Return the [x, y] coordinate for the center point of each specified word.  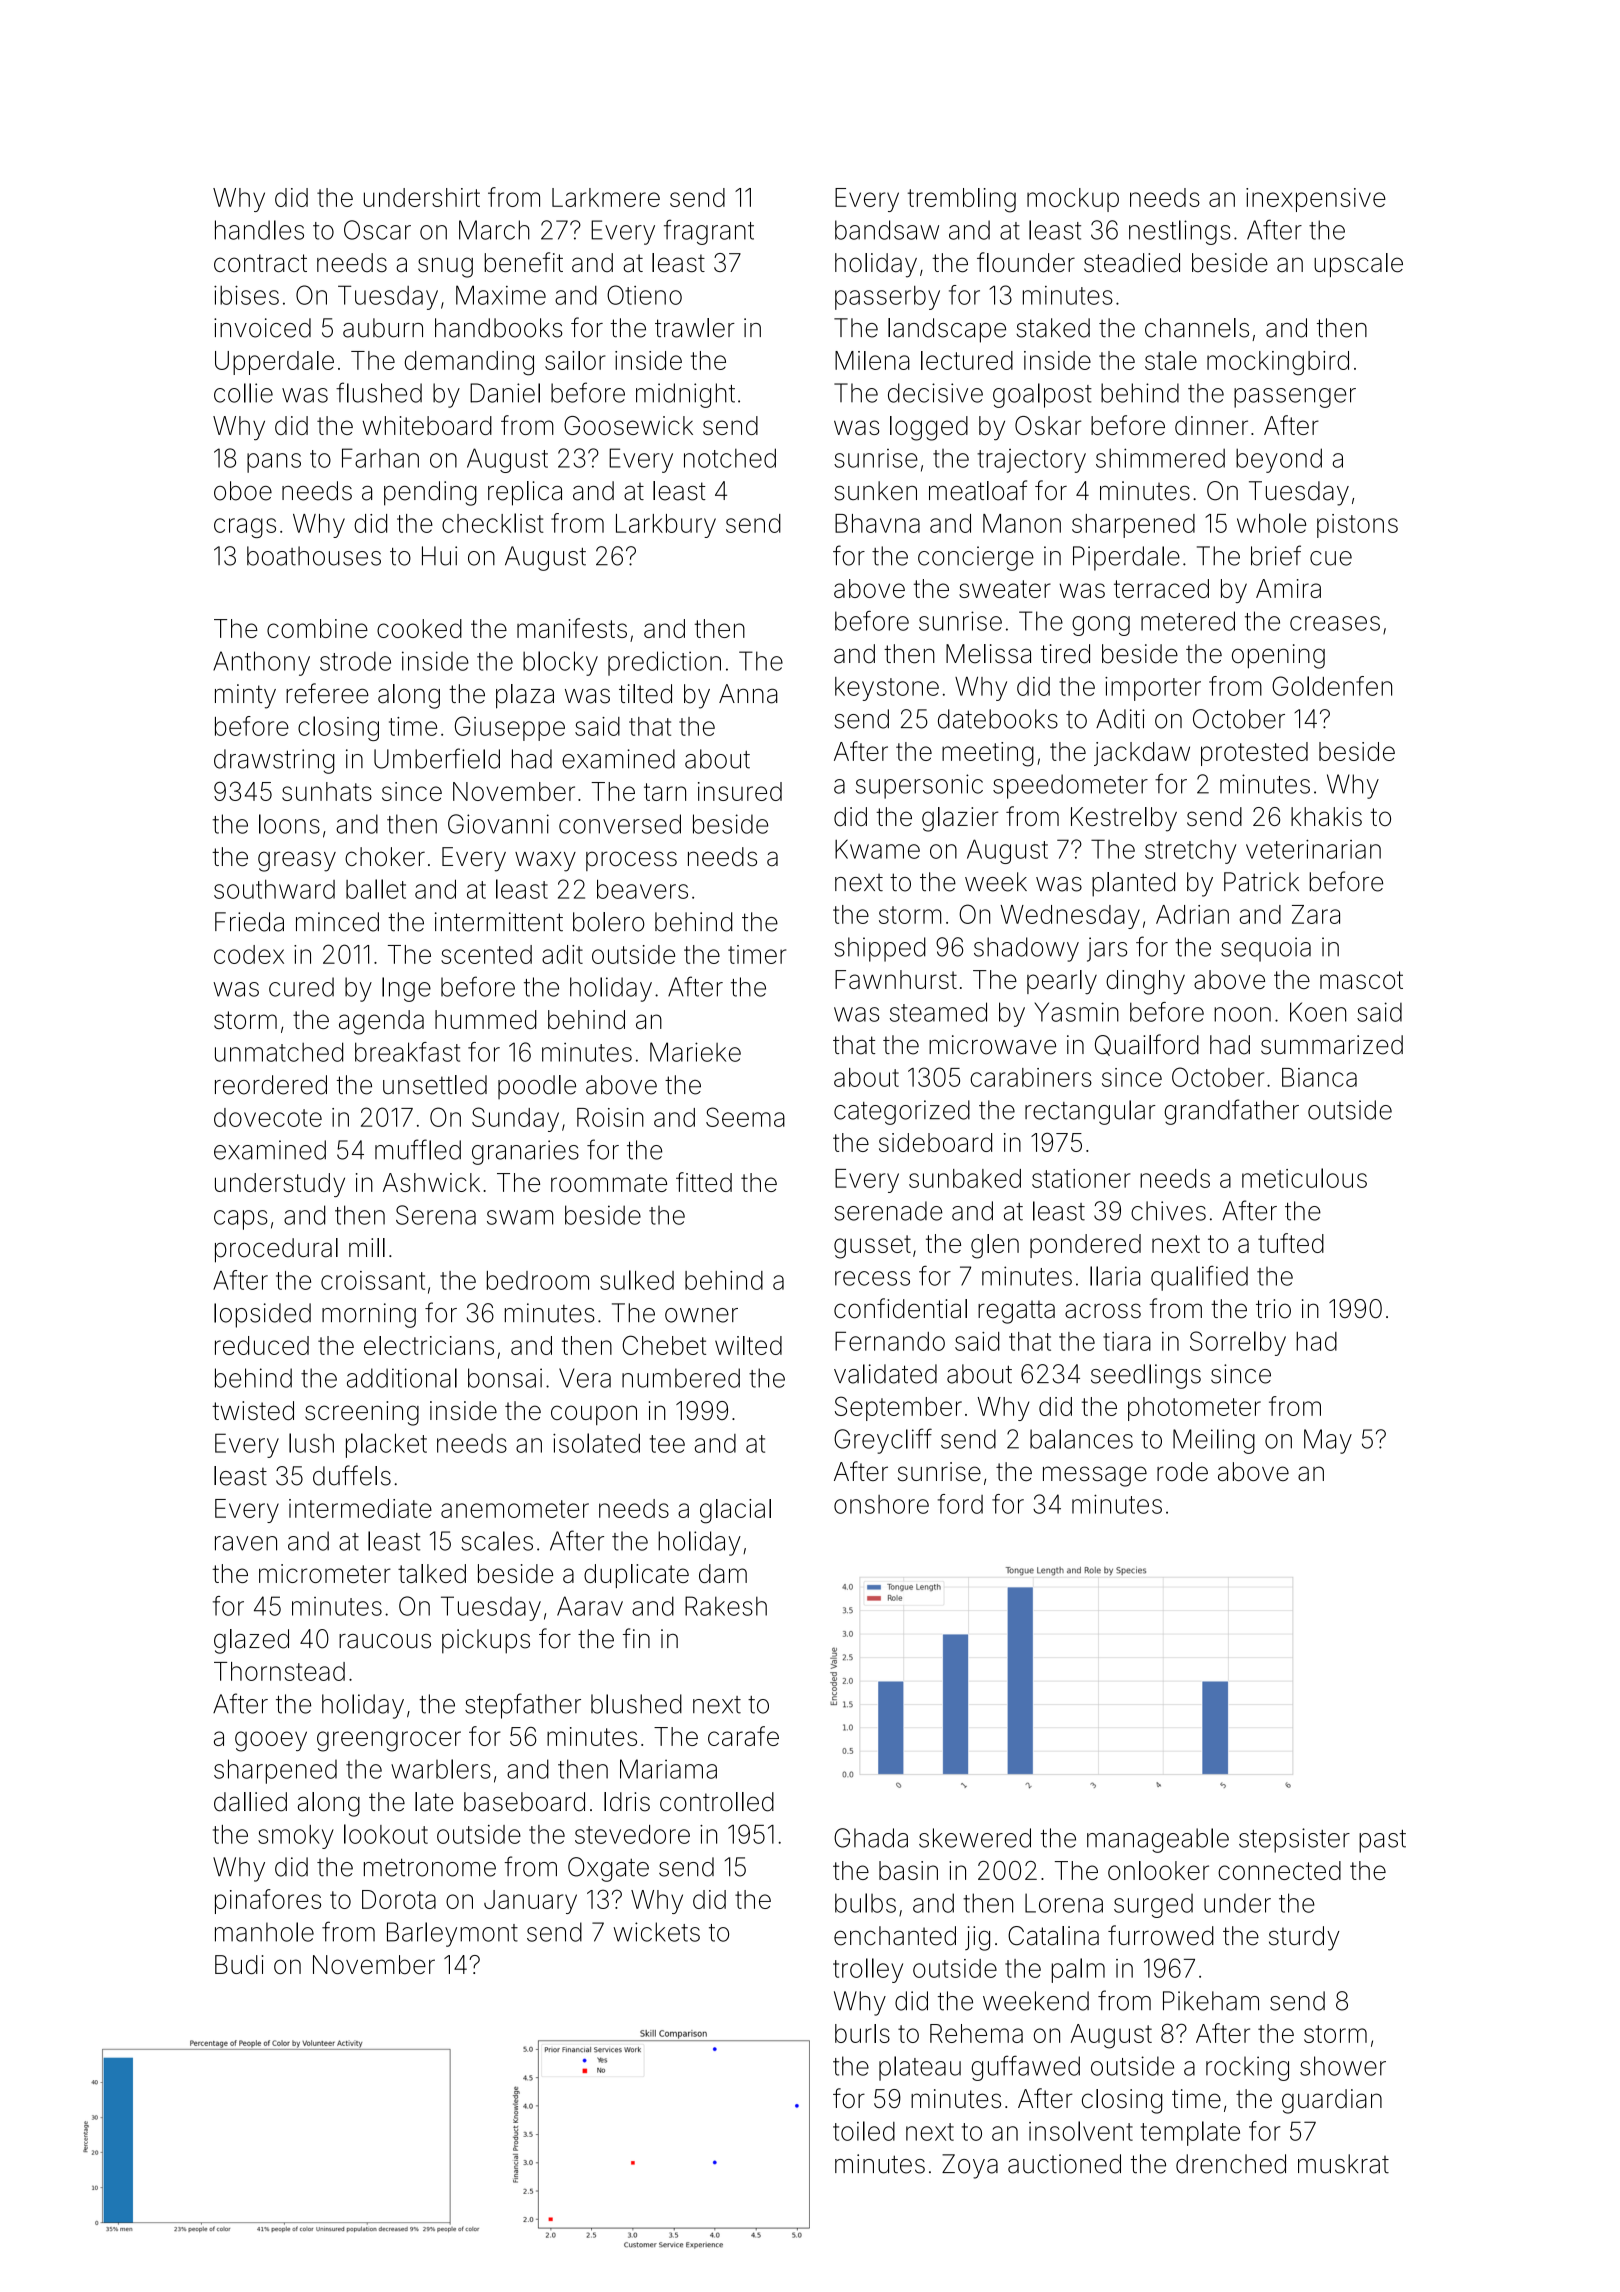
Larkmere [606, 197]
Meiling [1214, 1441]
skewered [975, 1838]
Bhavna [877, 523]
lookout [386, 1834]
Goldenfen [1332, 686]
